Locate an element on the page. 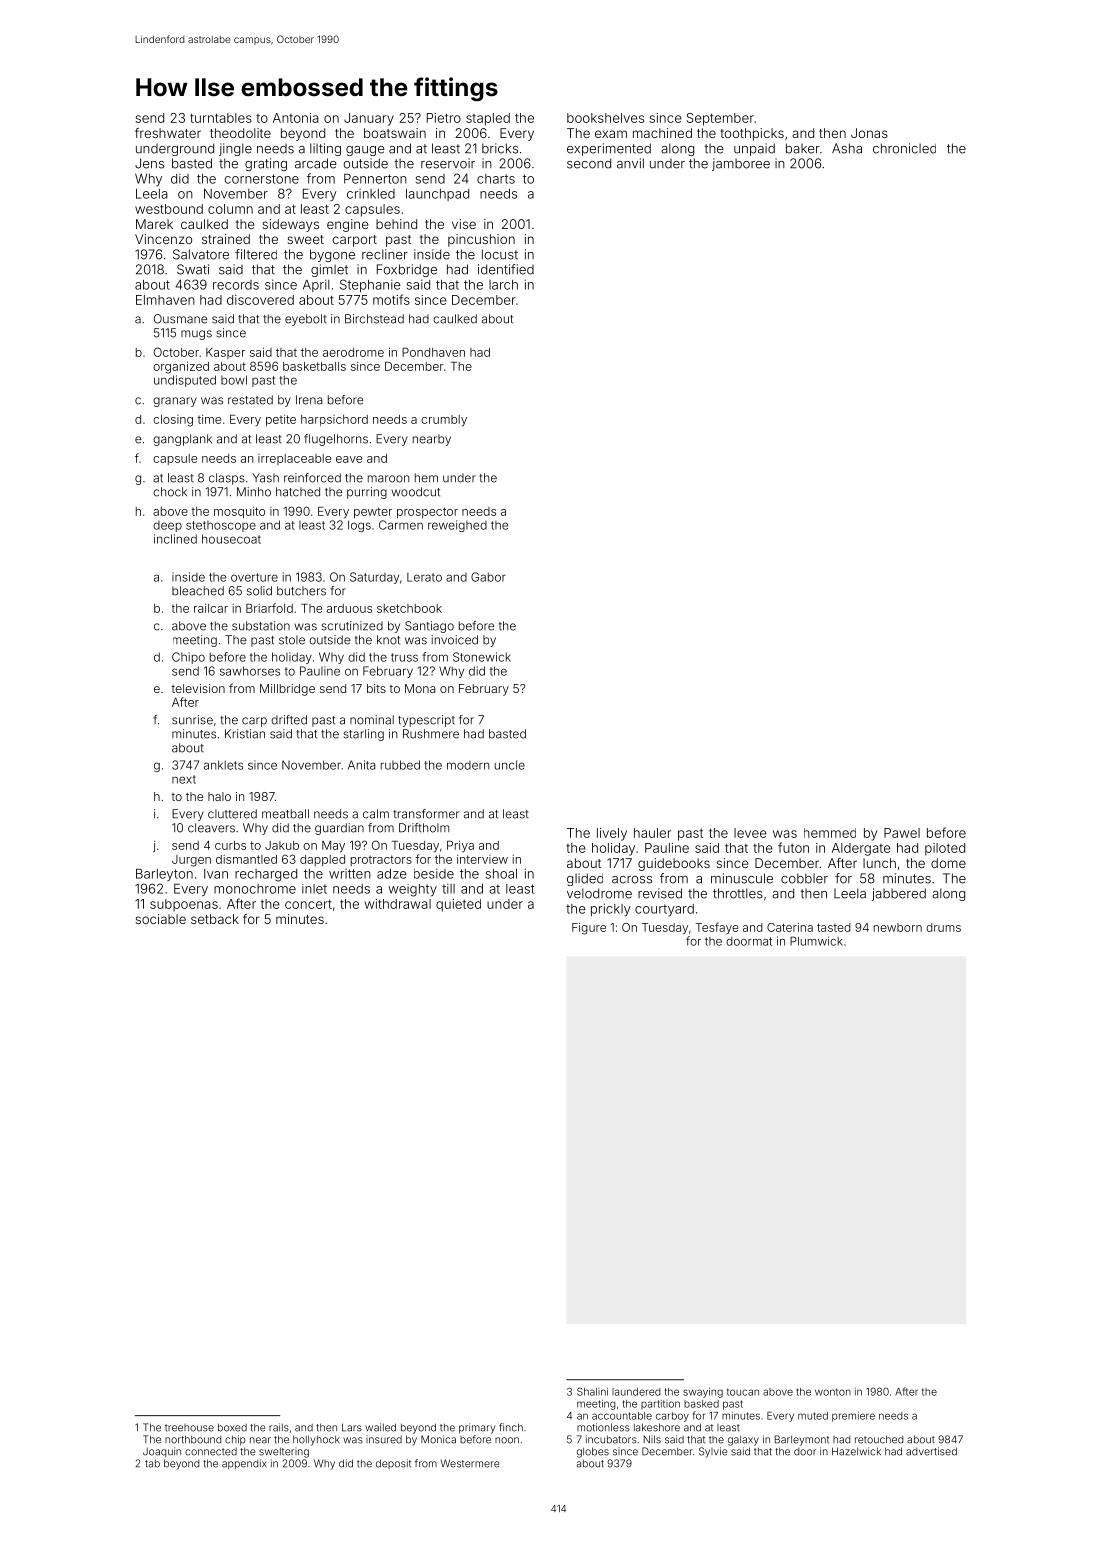  larch is located at coordinates (503, 285).
